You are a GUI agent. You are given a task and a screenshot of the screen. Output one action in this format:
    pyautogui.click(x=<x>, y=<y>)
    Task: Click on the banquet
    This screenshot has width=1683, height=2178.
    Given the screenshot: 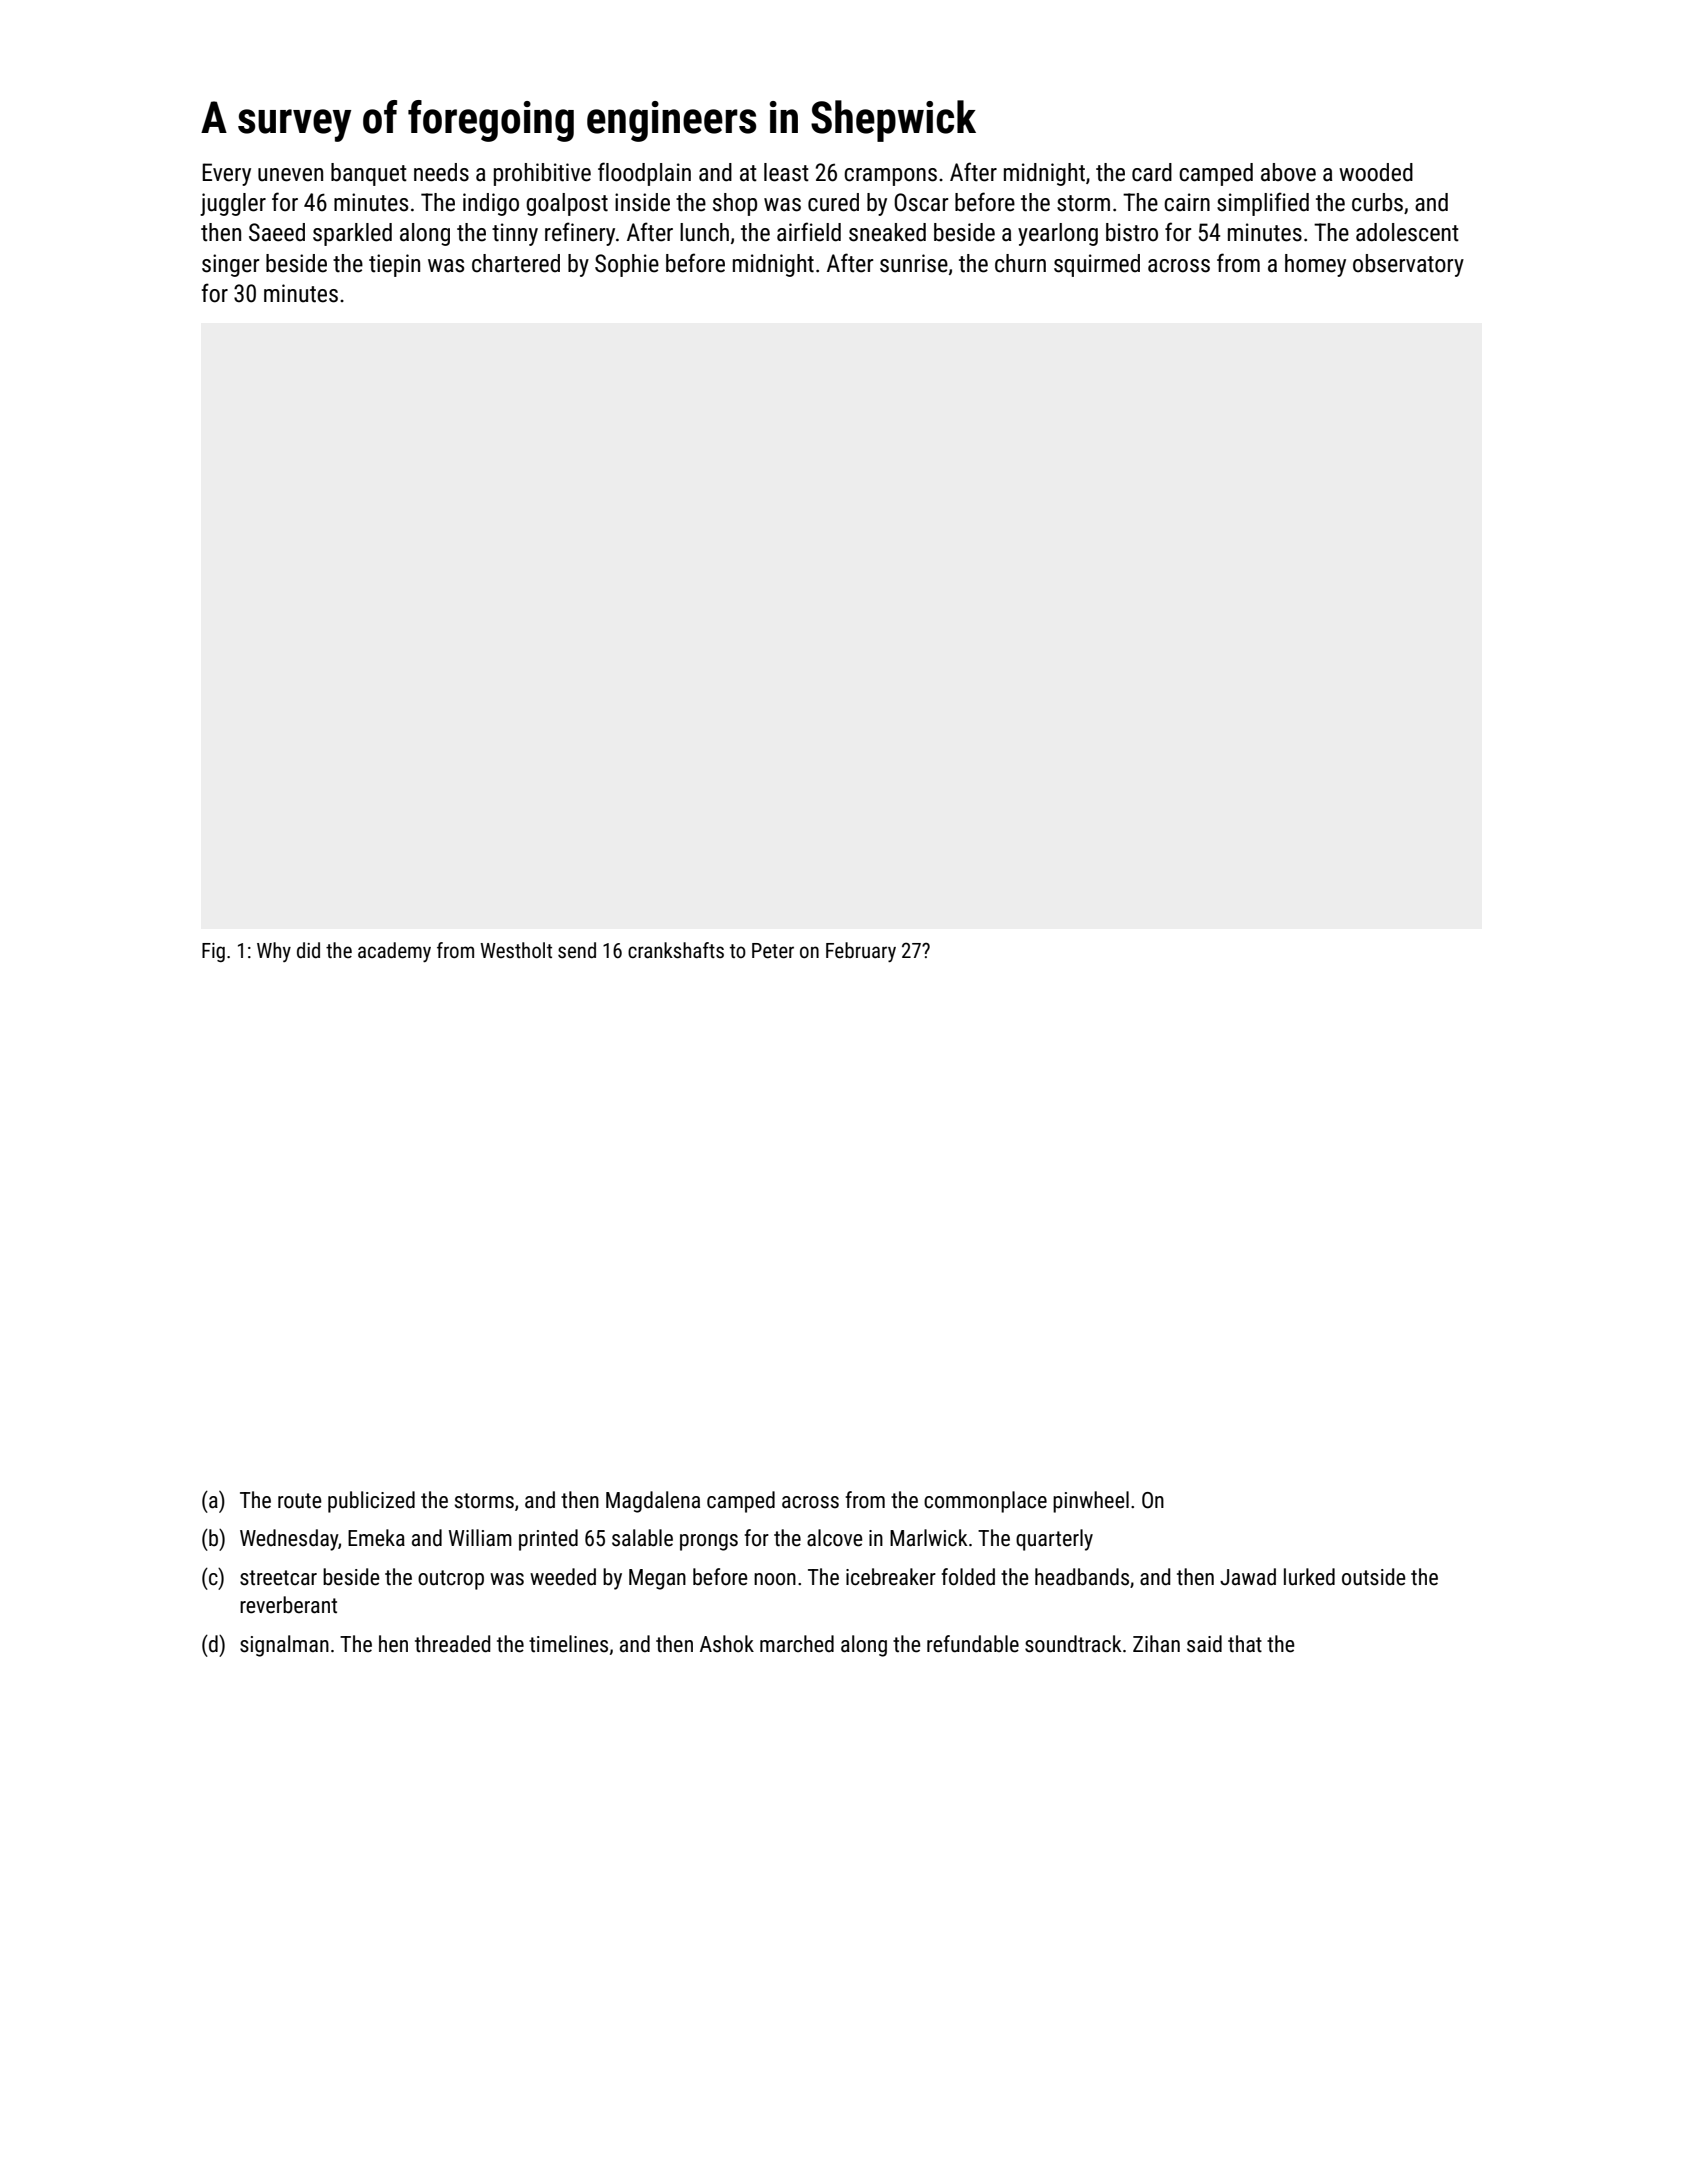 What is the action you would take?
    pyautogui.click(x=369, y=174)
